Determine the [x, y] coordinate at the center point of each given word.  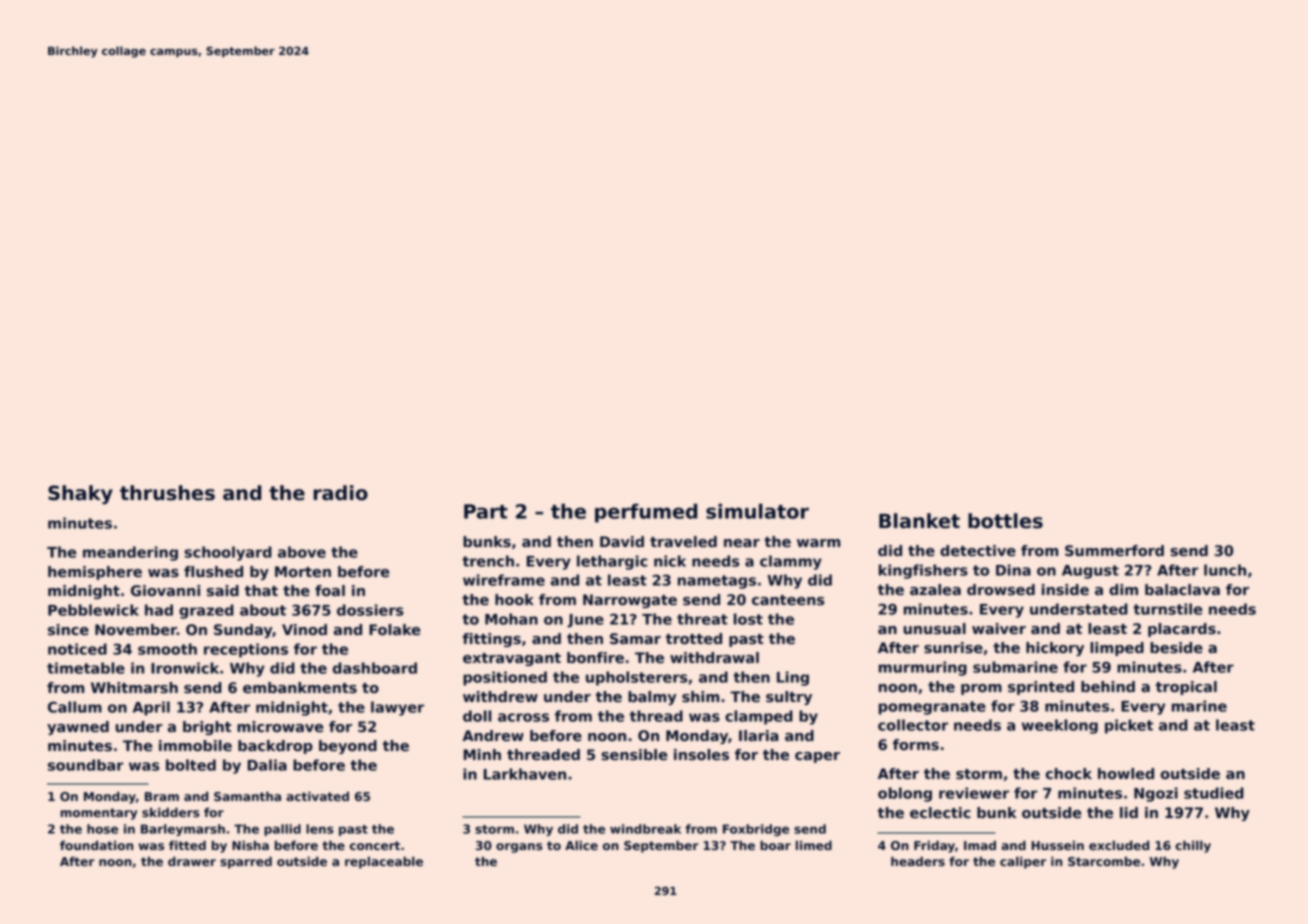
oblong [905, 794]
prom [981, 689]
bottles [1005, 521]
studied [1214, 793]
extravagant [512, 659]
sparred [246, 862]
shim [700, 697]
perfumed [646, 513]
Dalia [267, 765]
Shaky [80, 495]
